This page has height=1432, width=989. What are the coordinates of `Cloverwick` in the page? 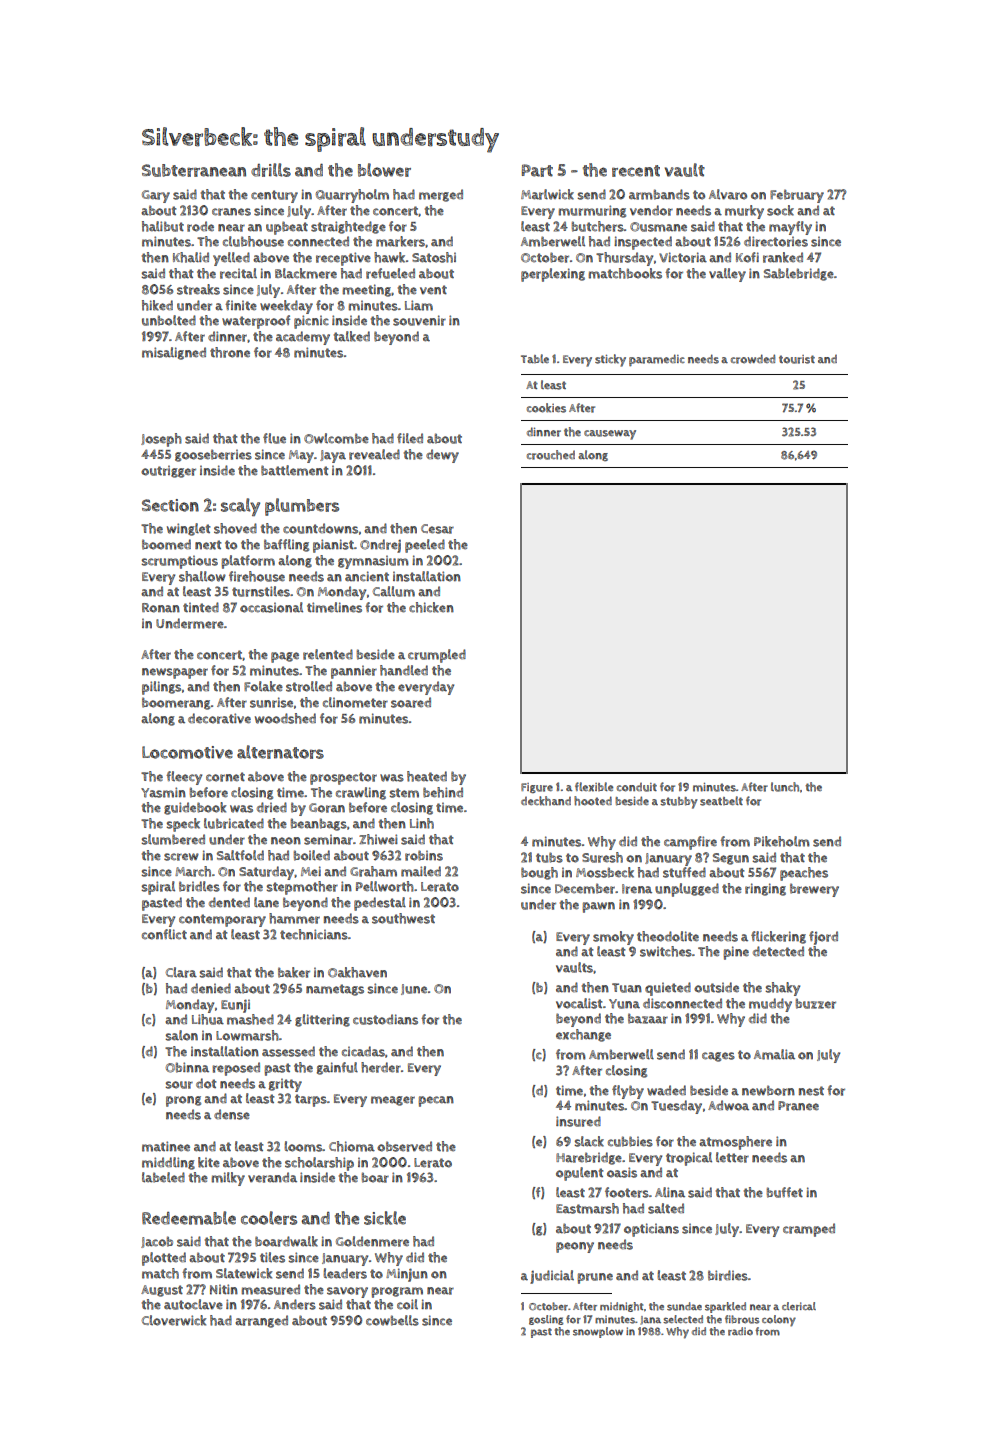 It's located at (174, 1320).
